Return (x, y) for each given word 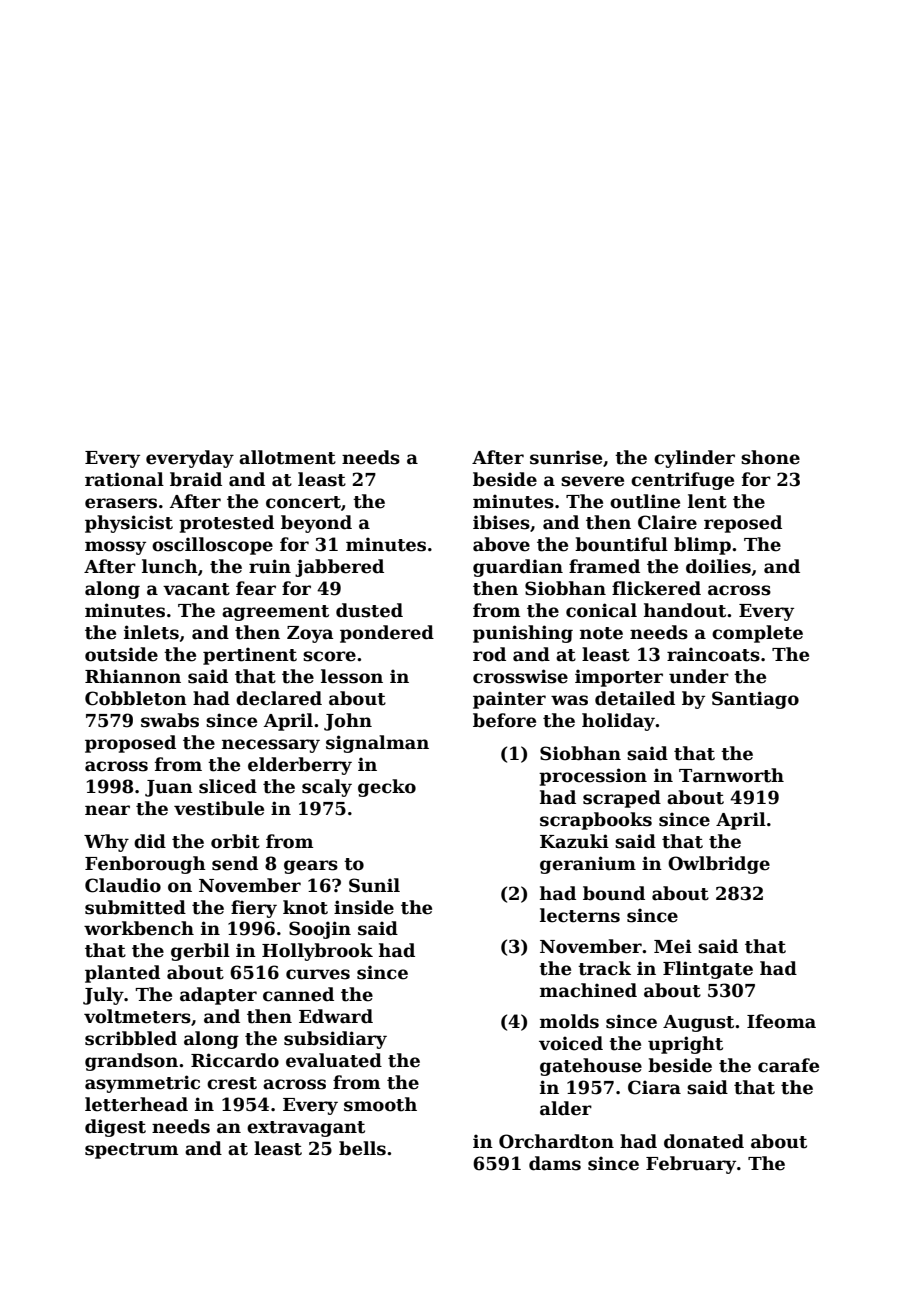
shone (770, 457)
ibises (501, 522)
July (103, 996)
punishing (523, 634)
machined (588, 990)
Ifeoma (781, 1021)
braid (196, 479)
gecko (387, 788)
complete (757, 634)
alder (566, 1108)
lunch (170, 566)
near (107, 810)
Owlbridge (719, 865)
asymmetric (142, 1084)
